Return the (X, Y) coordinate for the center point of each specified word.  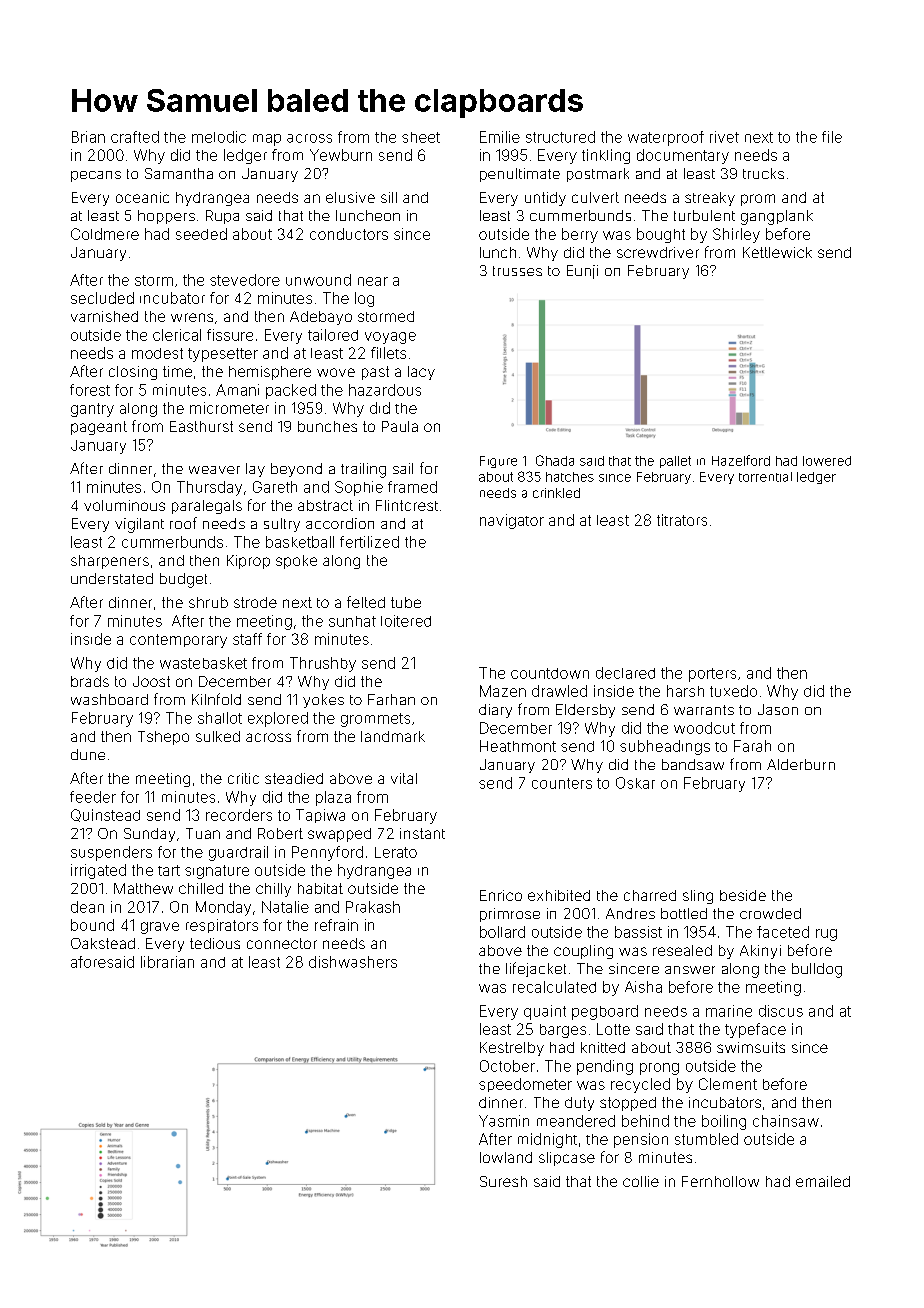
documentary (683, 156)
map (267, 140)
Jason (778, 709)
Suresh (503, 1181)
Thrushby (323, 664)
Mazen (503, 691)
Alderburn (801, 764)
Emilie (500, 137)
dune (88, 754)
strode (255, 602)
